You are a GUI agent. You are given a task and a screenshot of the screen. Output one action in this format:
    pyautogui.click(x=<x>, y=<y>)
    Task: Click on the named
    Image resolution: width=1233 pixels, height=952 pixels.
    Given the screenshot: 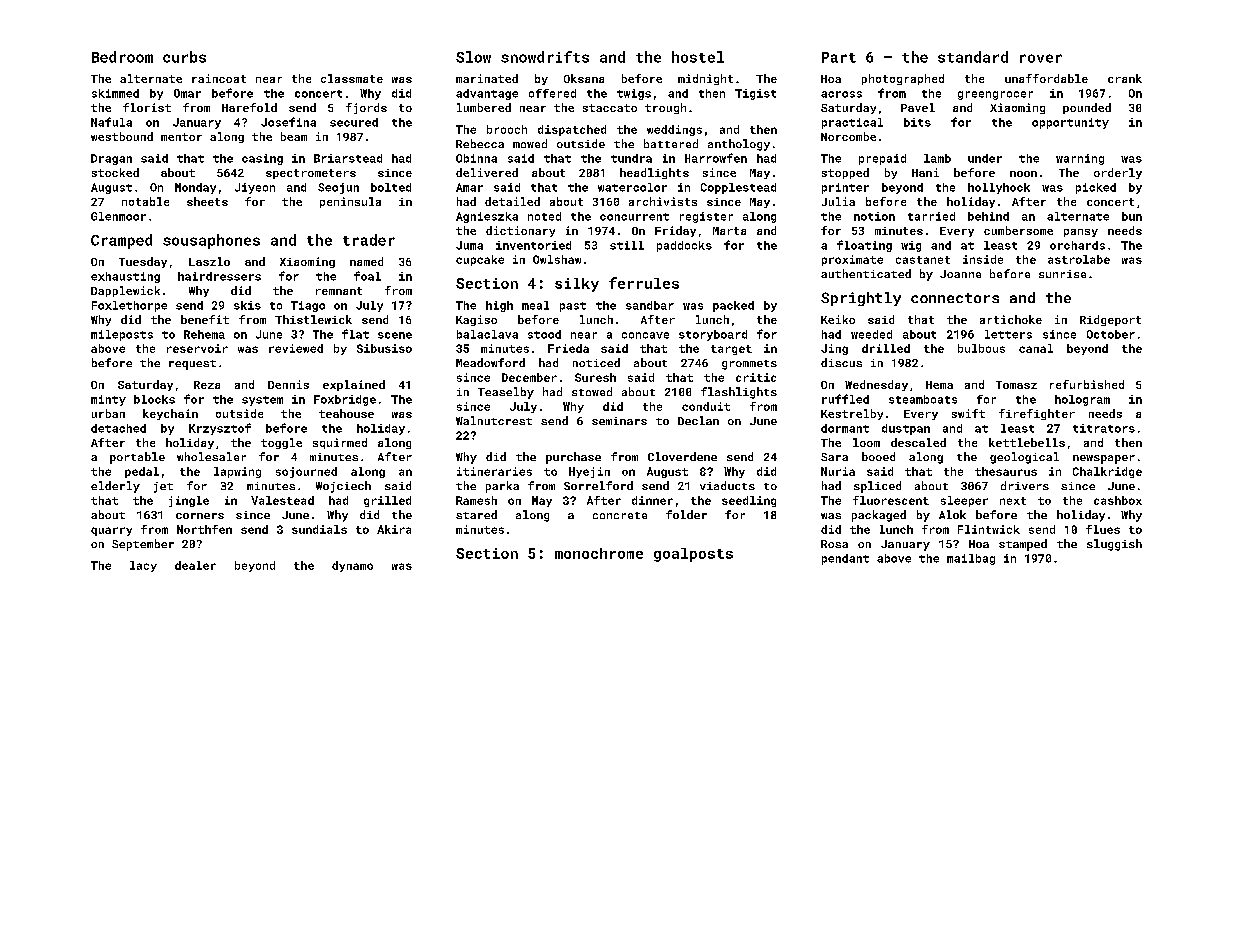 What is the action you would take?
    pyautogui.click(x=366, y=261)
